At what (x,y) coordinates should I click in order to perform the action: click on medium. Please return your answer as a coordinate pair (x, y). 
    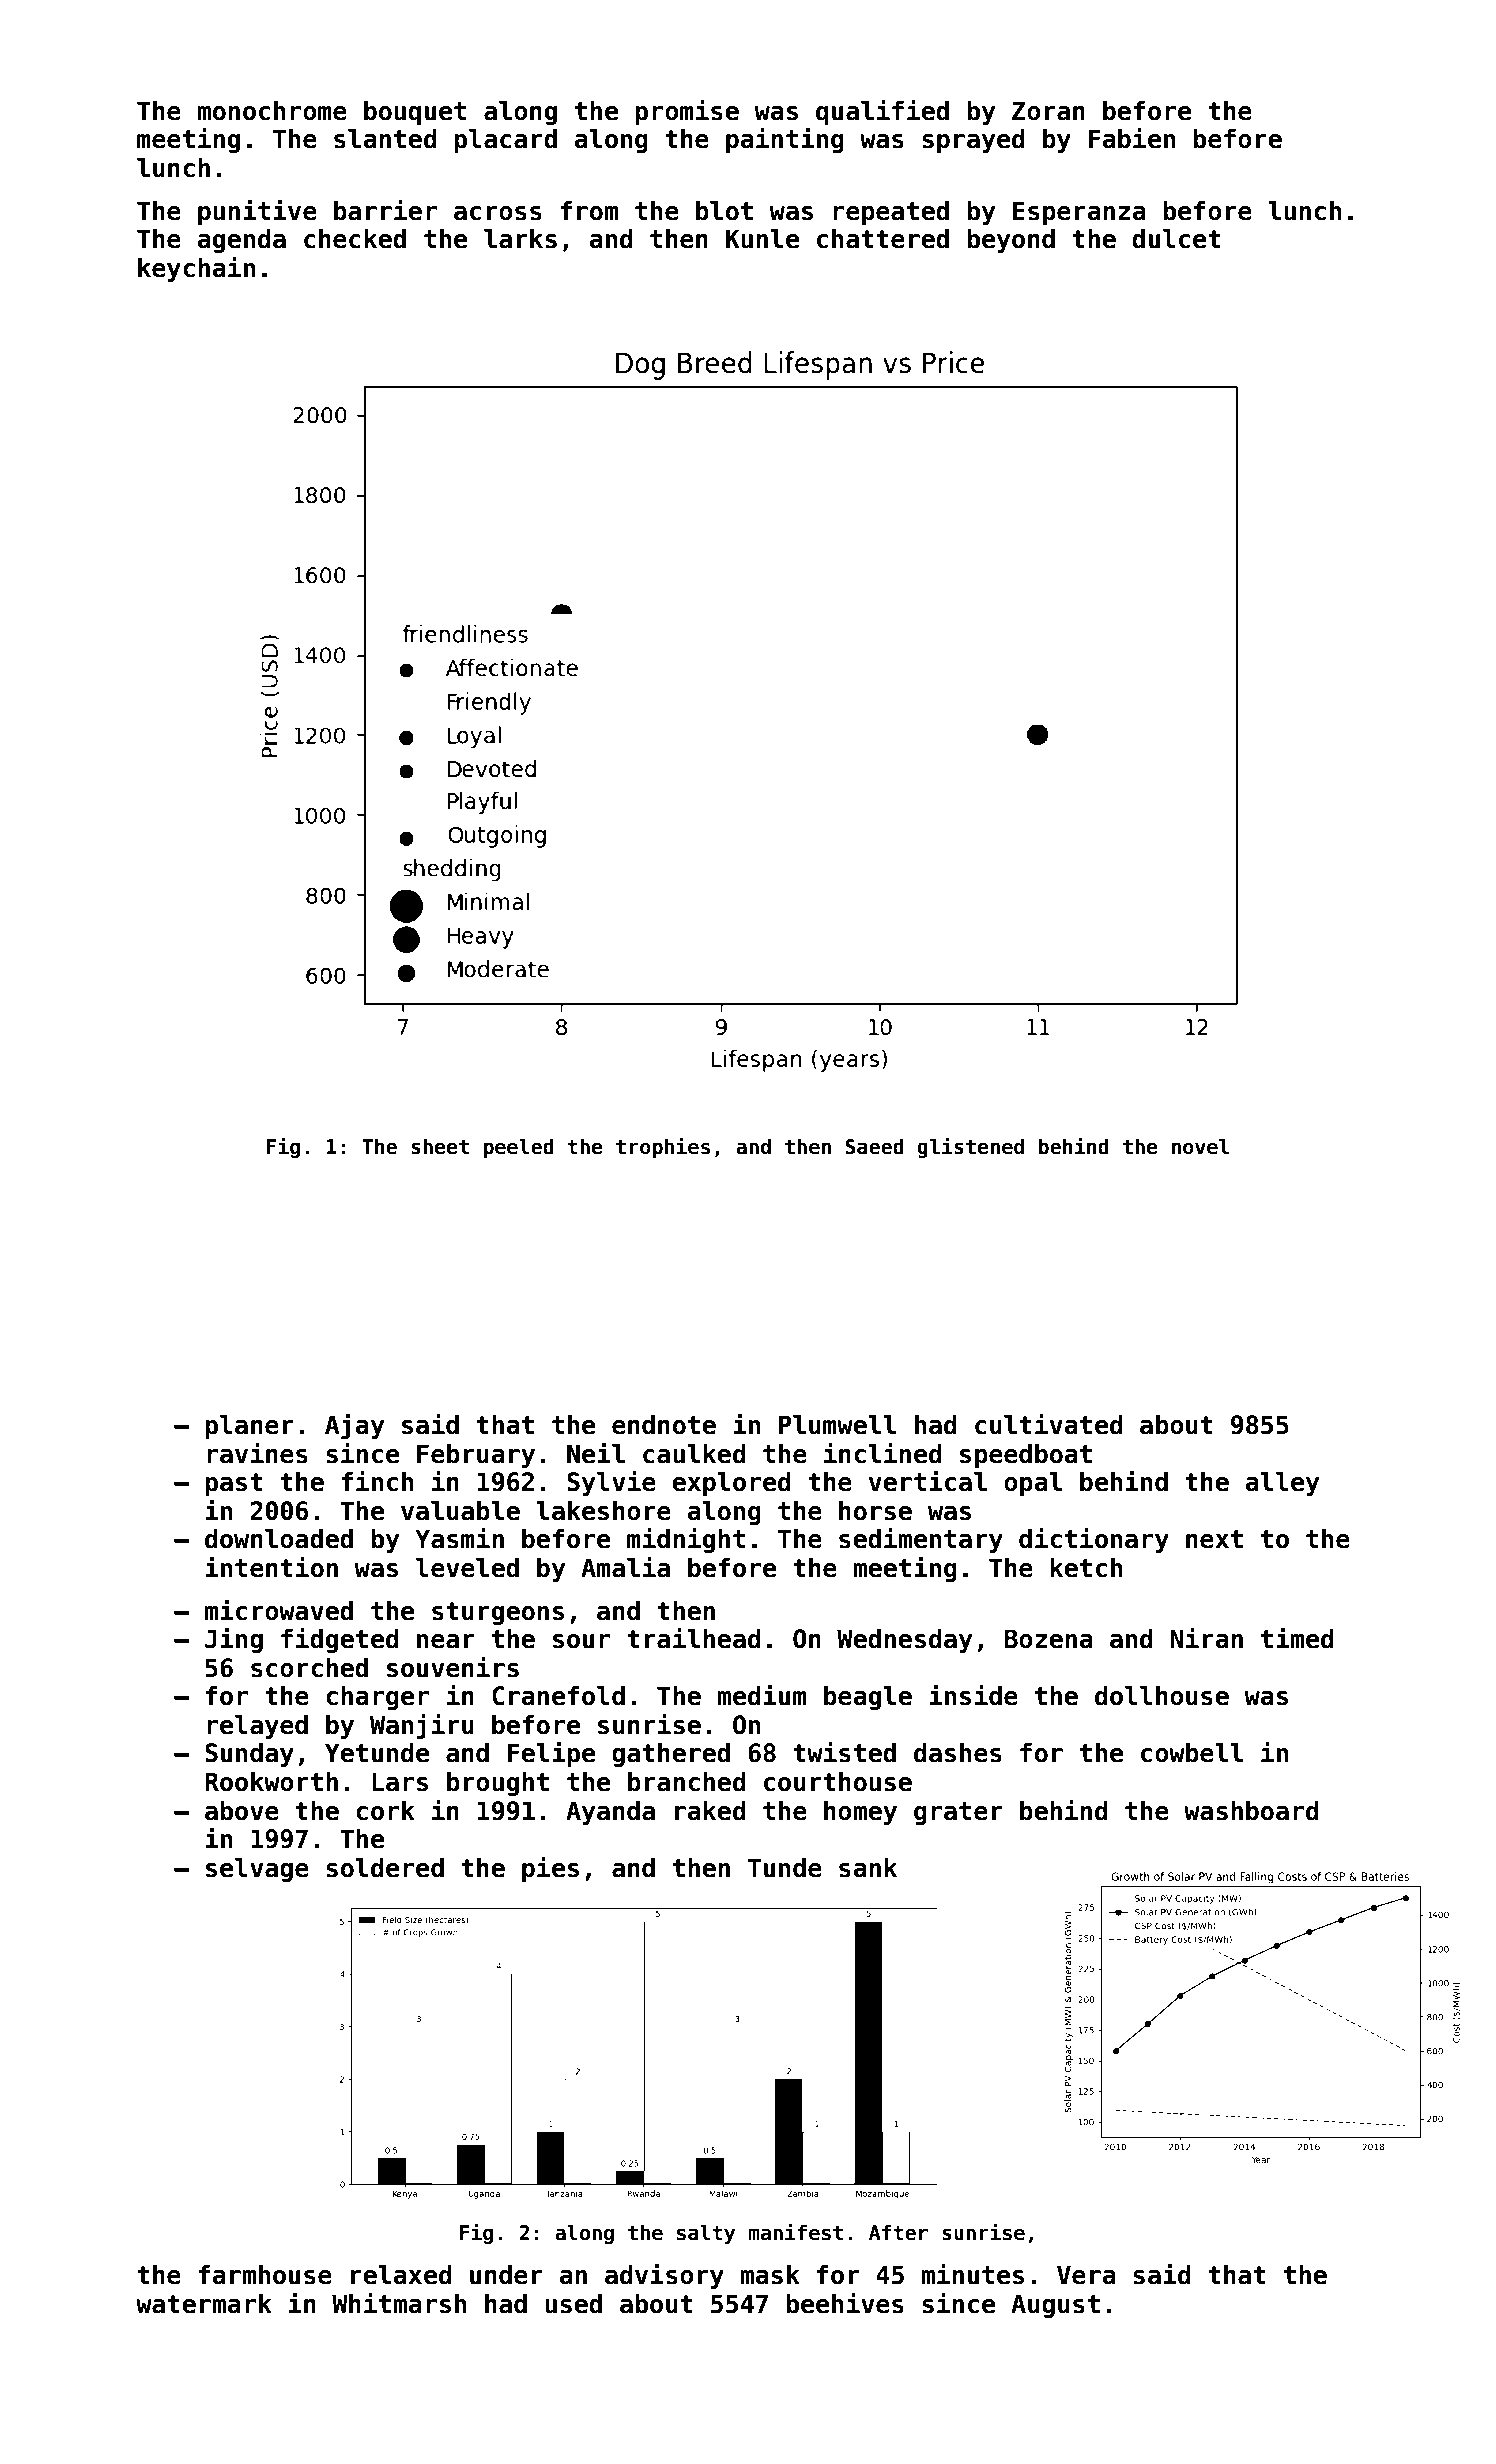
    Looking at the image, I should click on (762, 1695).
